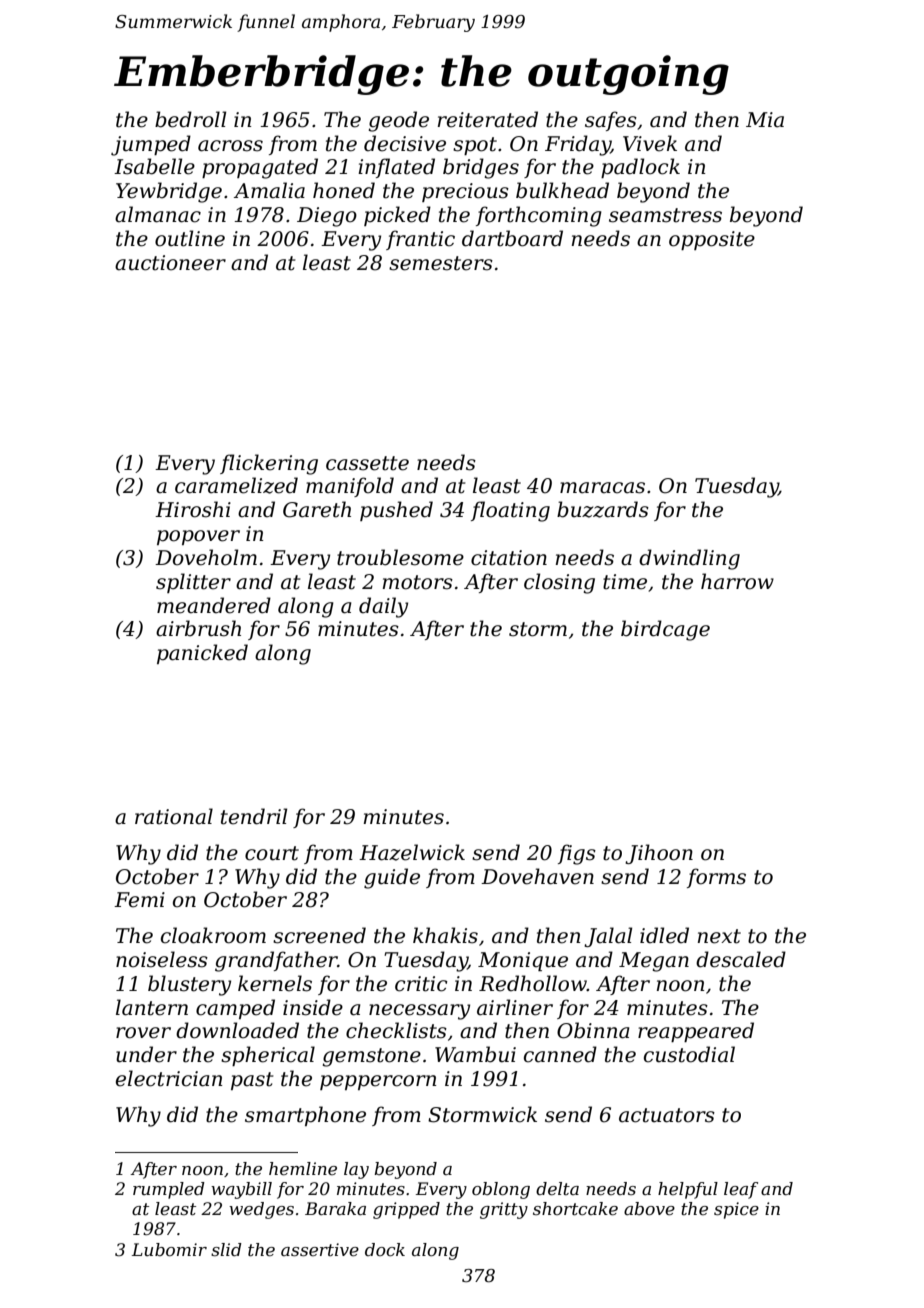 The width and height of the screenshot is (924, 1308). I want to click on daily, so click(383, 607).
